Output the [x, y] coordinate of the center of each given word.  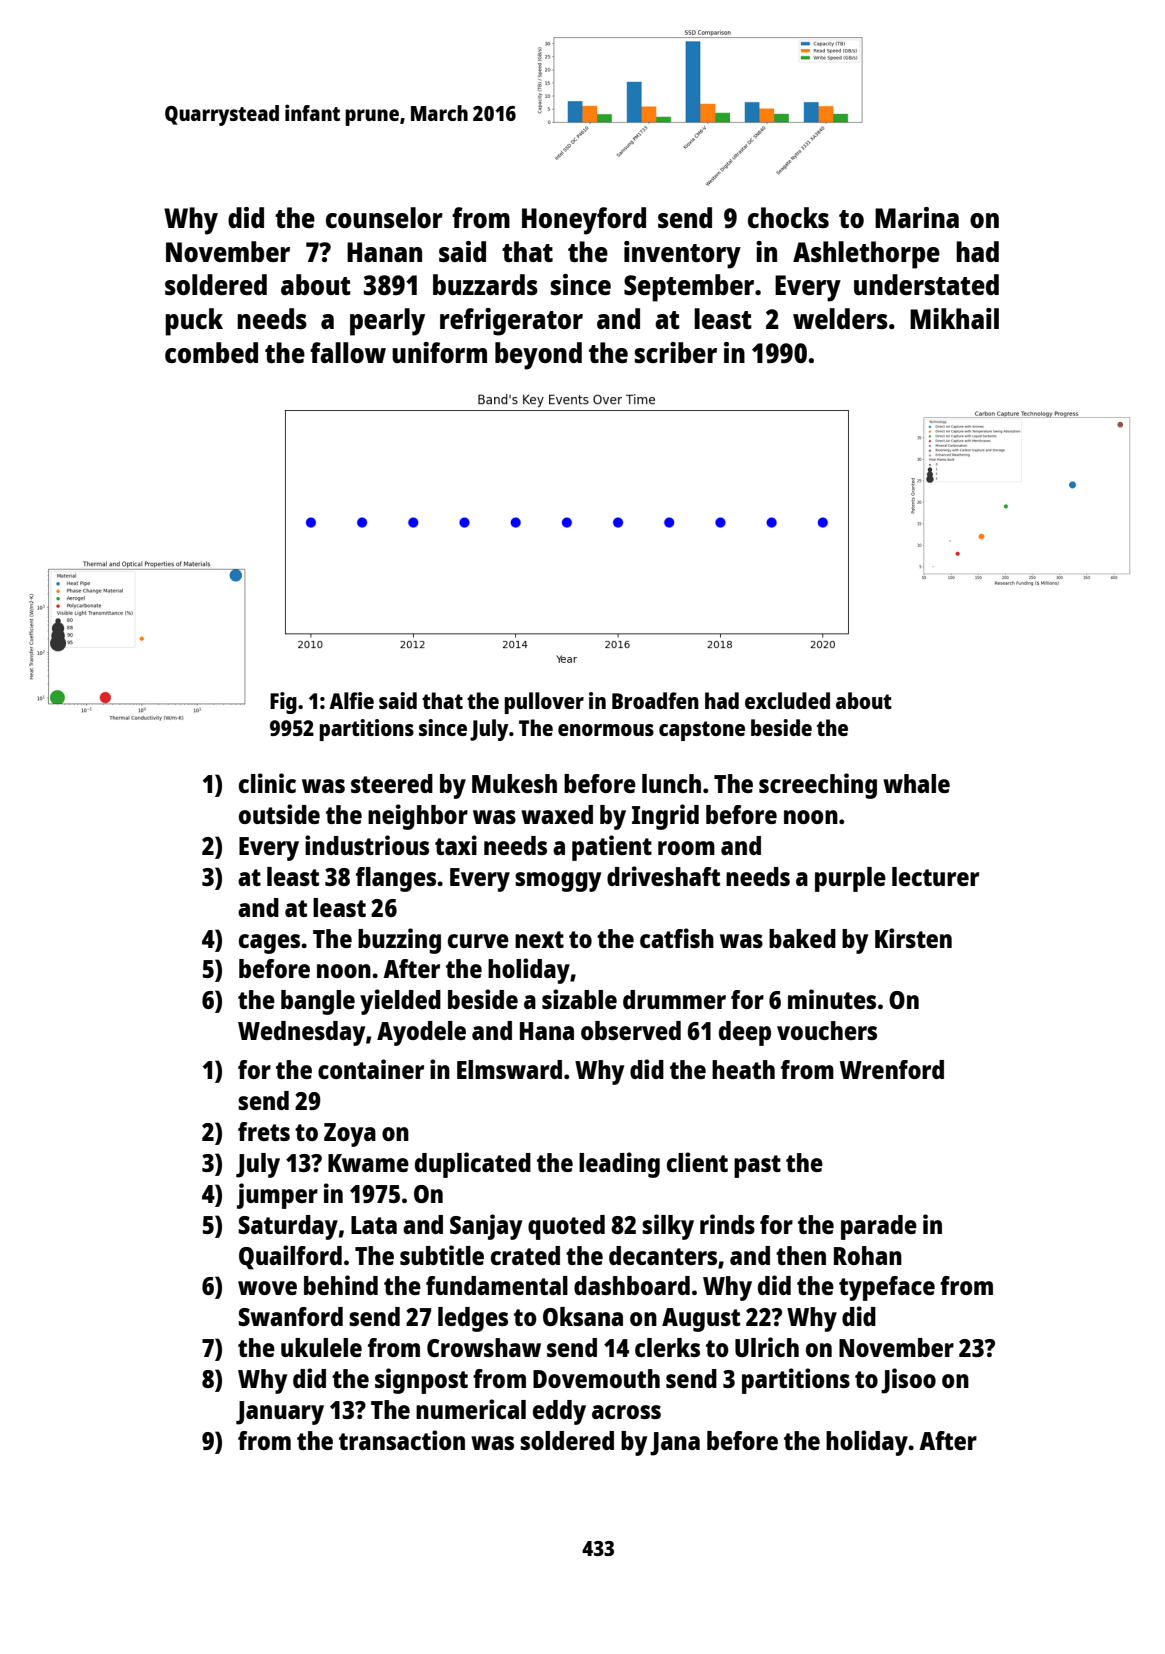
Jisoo [908, 1381]
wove [267, 1288]
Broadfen [655, 700]
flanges [396, 879]
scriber [675, 352]
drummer [674, 999]
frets [264, 1131]
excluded [787, 700]
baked [802, 938]
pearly [387, 322]
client [697, 1162]
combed [211, 352]
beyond [538, 356]
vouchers [827, 1030]
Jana [675, 1444]
